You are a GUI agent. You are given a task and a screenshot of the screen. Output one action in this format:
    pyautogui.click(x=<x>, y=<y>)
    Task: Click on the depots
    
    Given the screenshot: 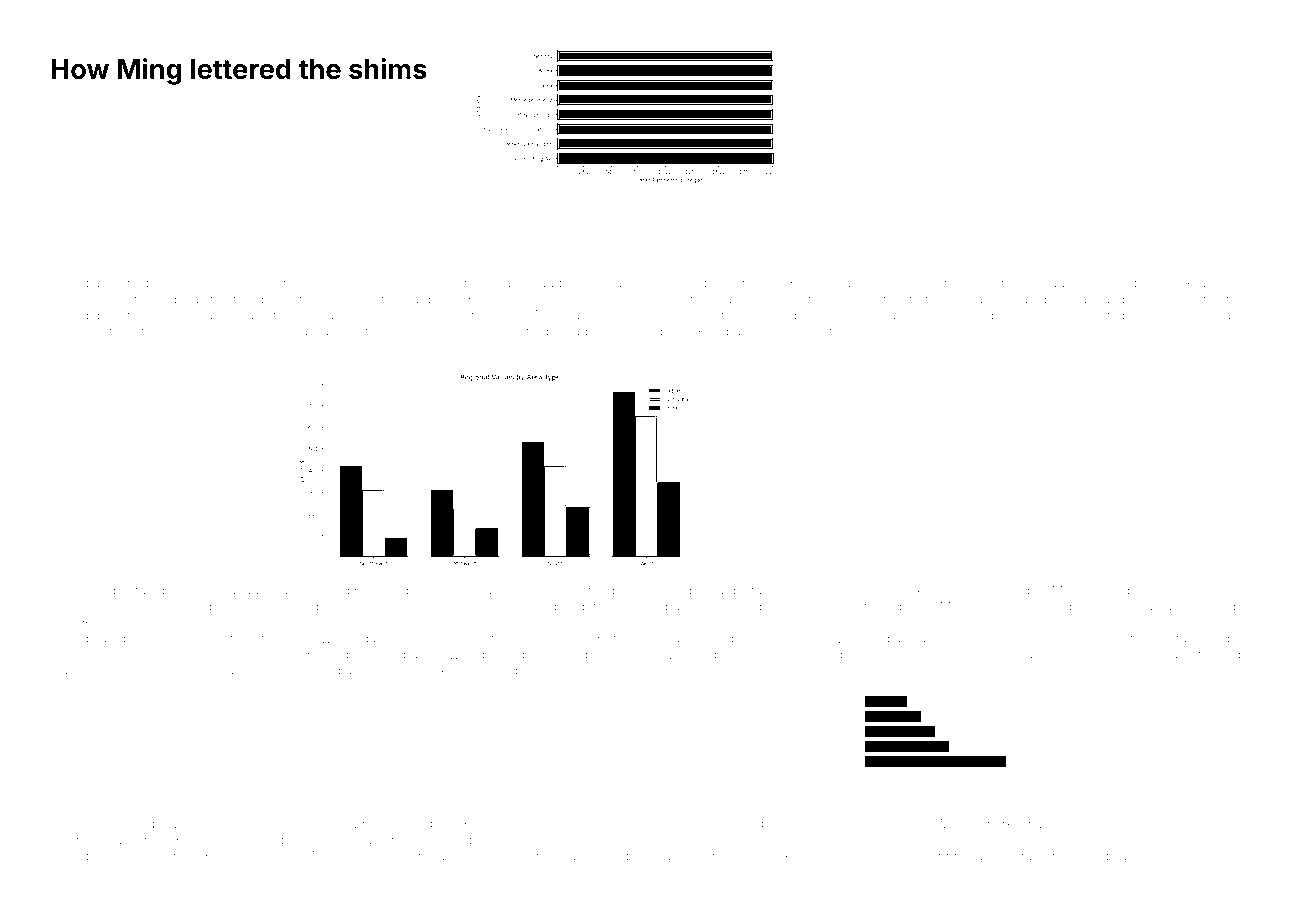 What is the action you would take?
    pyautogui.click(x=1219, y=284)
